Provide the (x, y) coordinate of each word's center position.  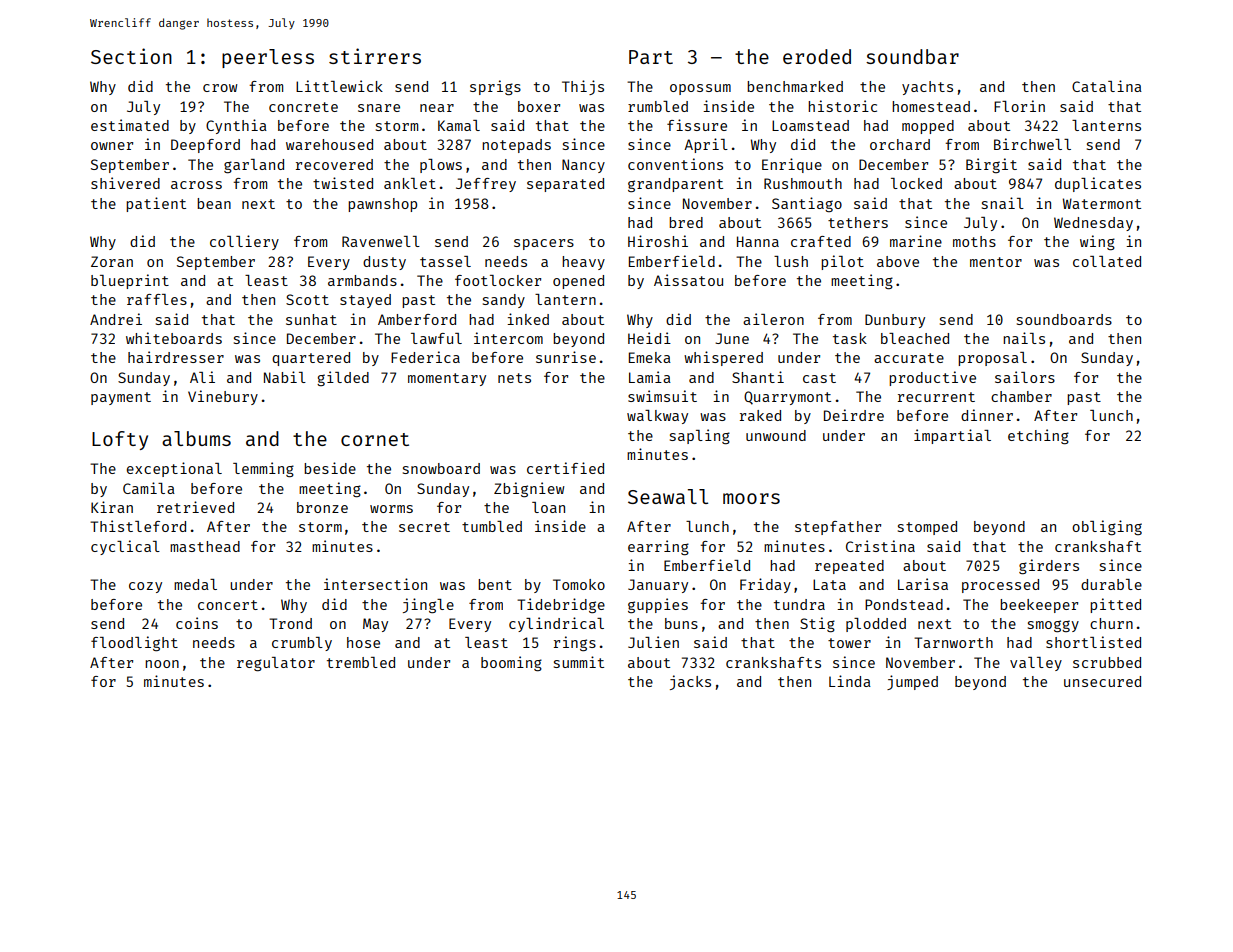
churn (1111, 623)
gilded (343, 378)
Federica (425, 357)
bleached (915, 338)
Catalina (1107, 86)
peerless (268, 58)
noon (162, 664)
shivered (125, 183)
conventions (675, 164)
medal (195, 584)
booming (511, 664)
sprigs (495, 88)
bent (495, 584)
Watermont (1102, 203)
